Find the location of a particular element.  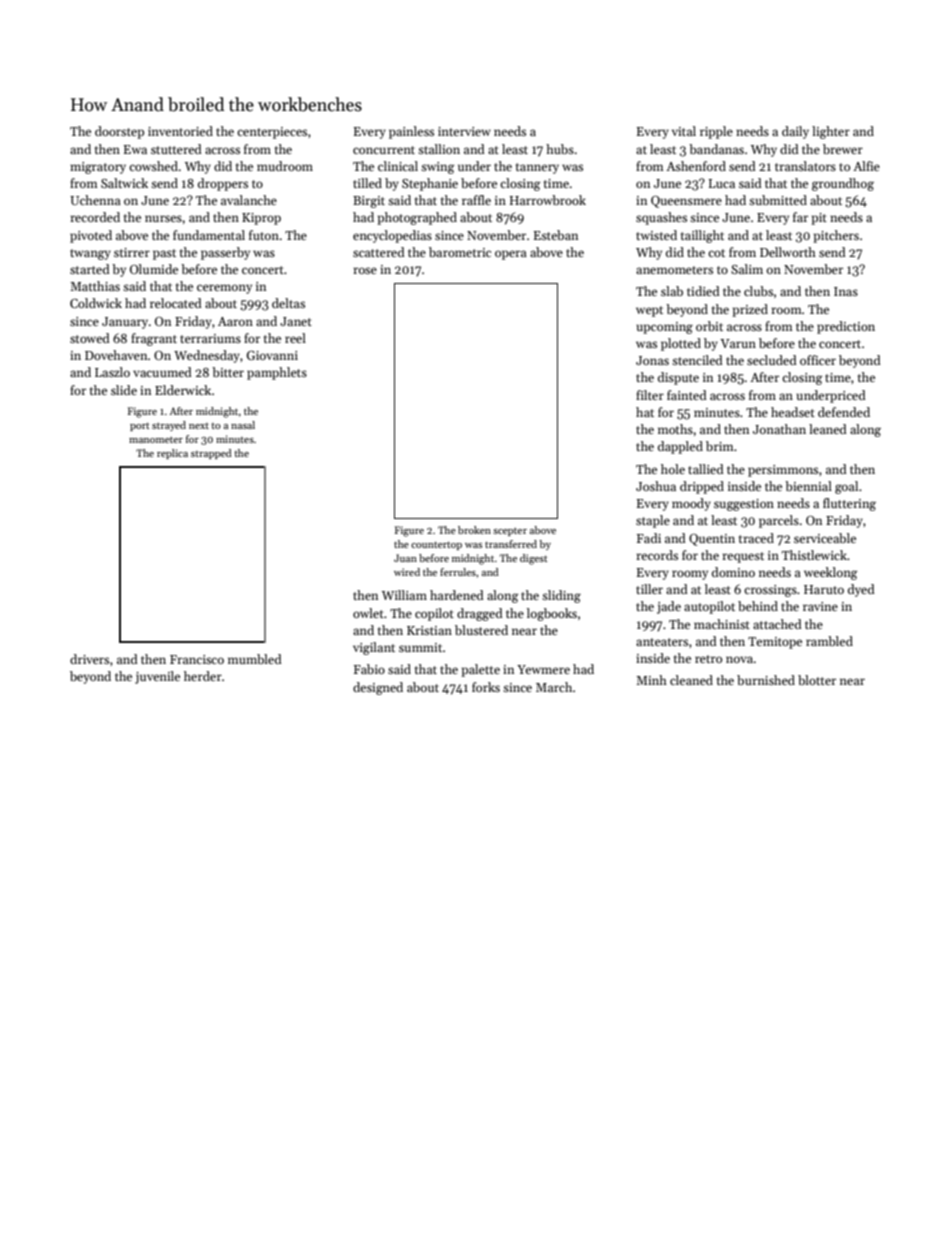

scattered is located at coordinates (379, 252).
